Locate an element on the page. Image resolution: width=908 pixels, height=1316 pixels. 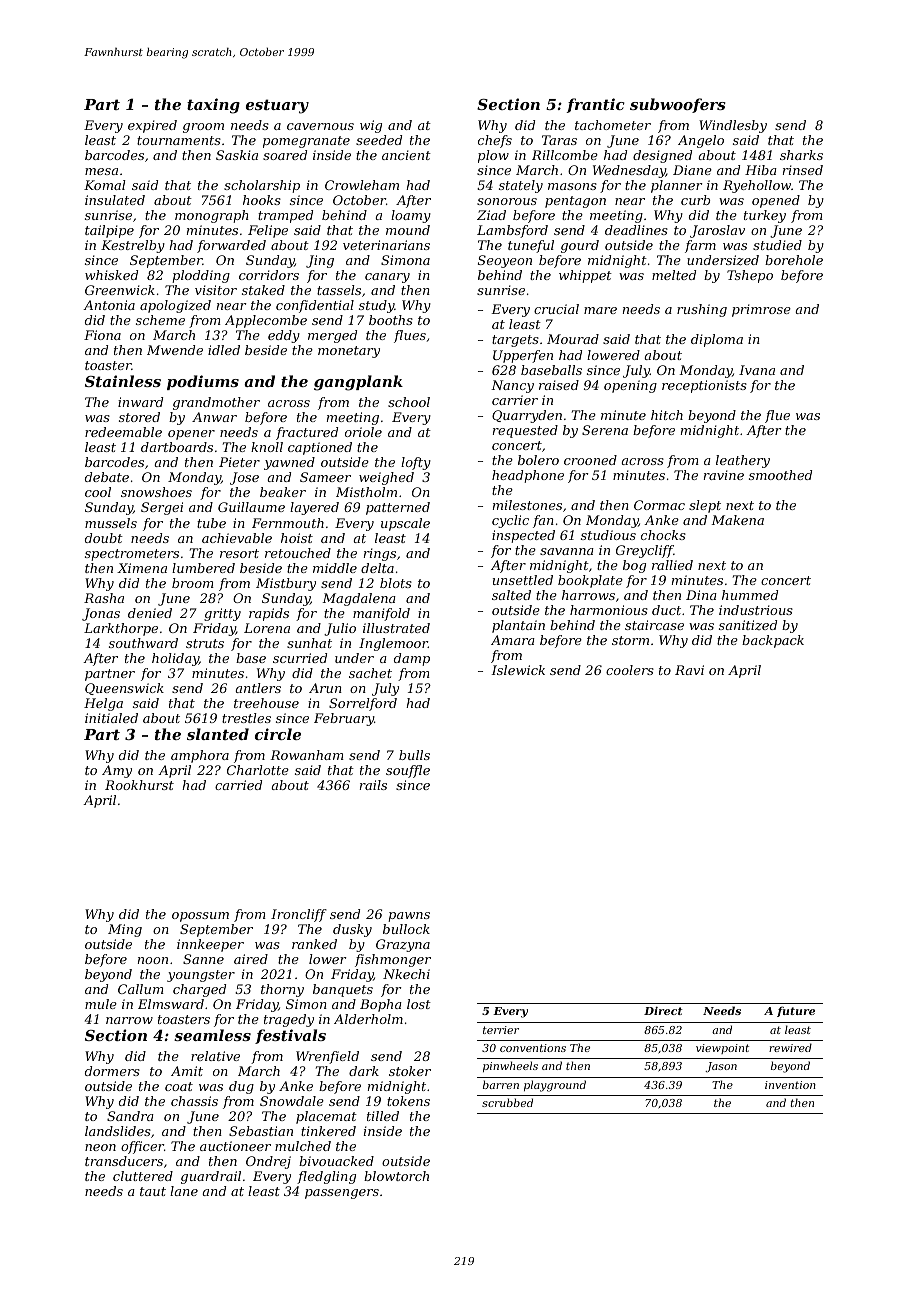
booths is located at coordinates (391, 320).
